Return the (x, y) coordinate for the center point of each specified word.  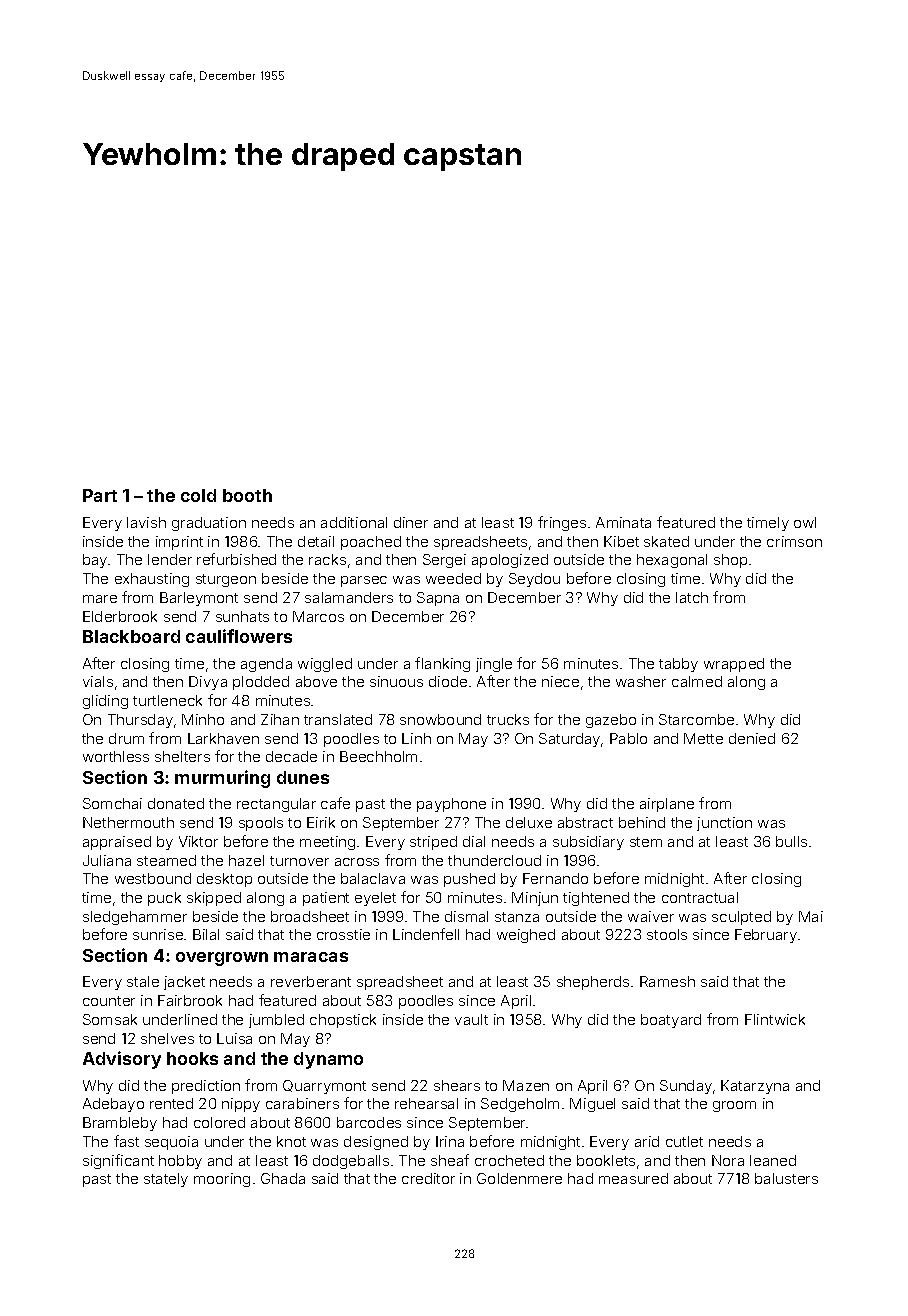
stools (667, 934)
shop (730, 561)
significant (118, 1161)
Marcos (318, 616)
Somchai (112, 803)
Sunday (686, 1087)
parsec (364, 581)
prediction (206, 1087)
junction (724, 824)
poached (371, 543)
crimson (794, 541)
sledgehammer (135, 918)
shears (457, 1085)
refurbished (236, 559)
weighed (526, 936)
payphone (451, 805)
